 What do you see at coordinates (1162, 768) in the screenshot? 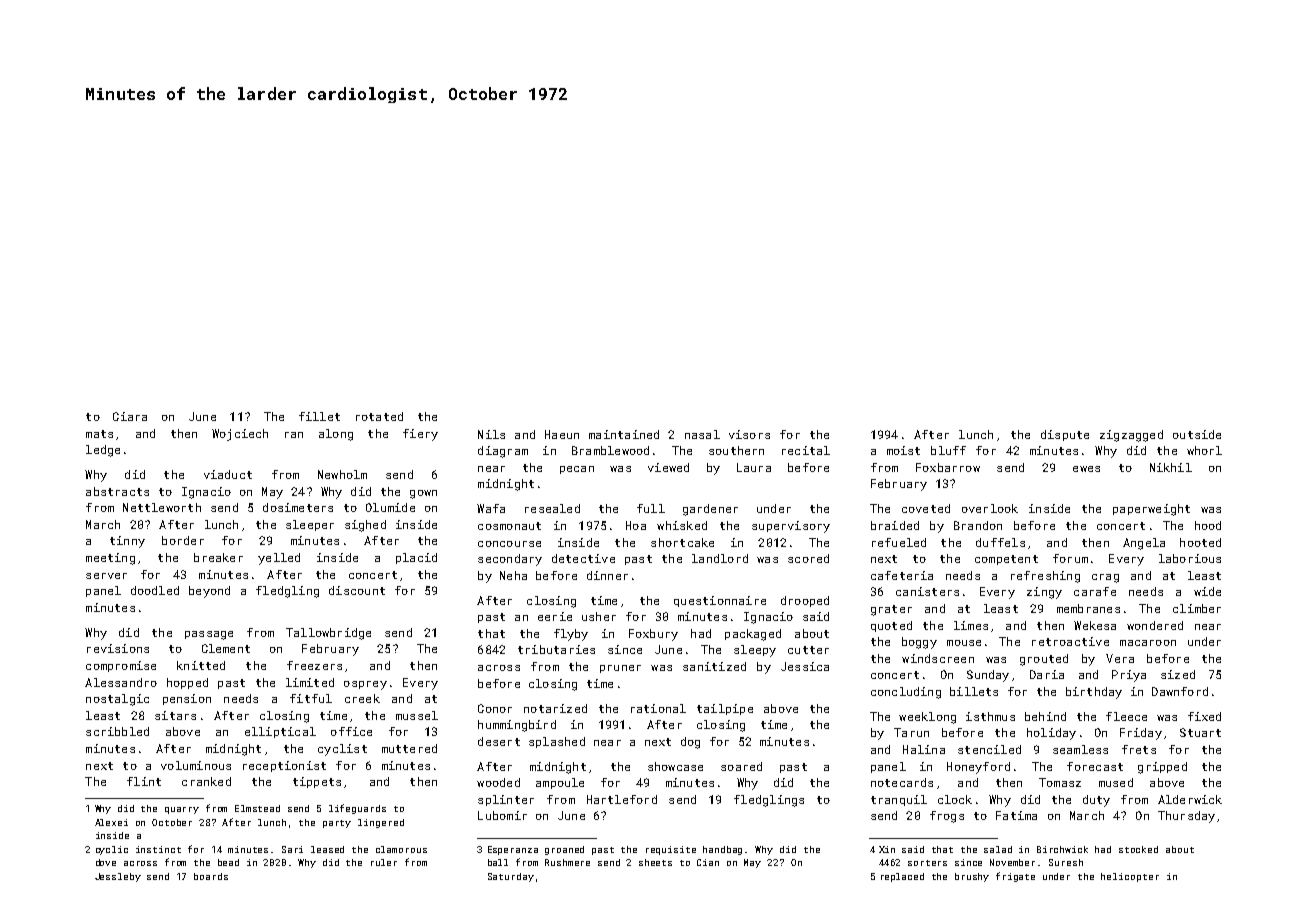
I see `gripped` at bounding box center [1162, 768].
